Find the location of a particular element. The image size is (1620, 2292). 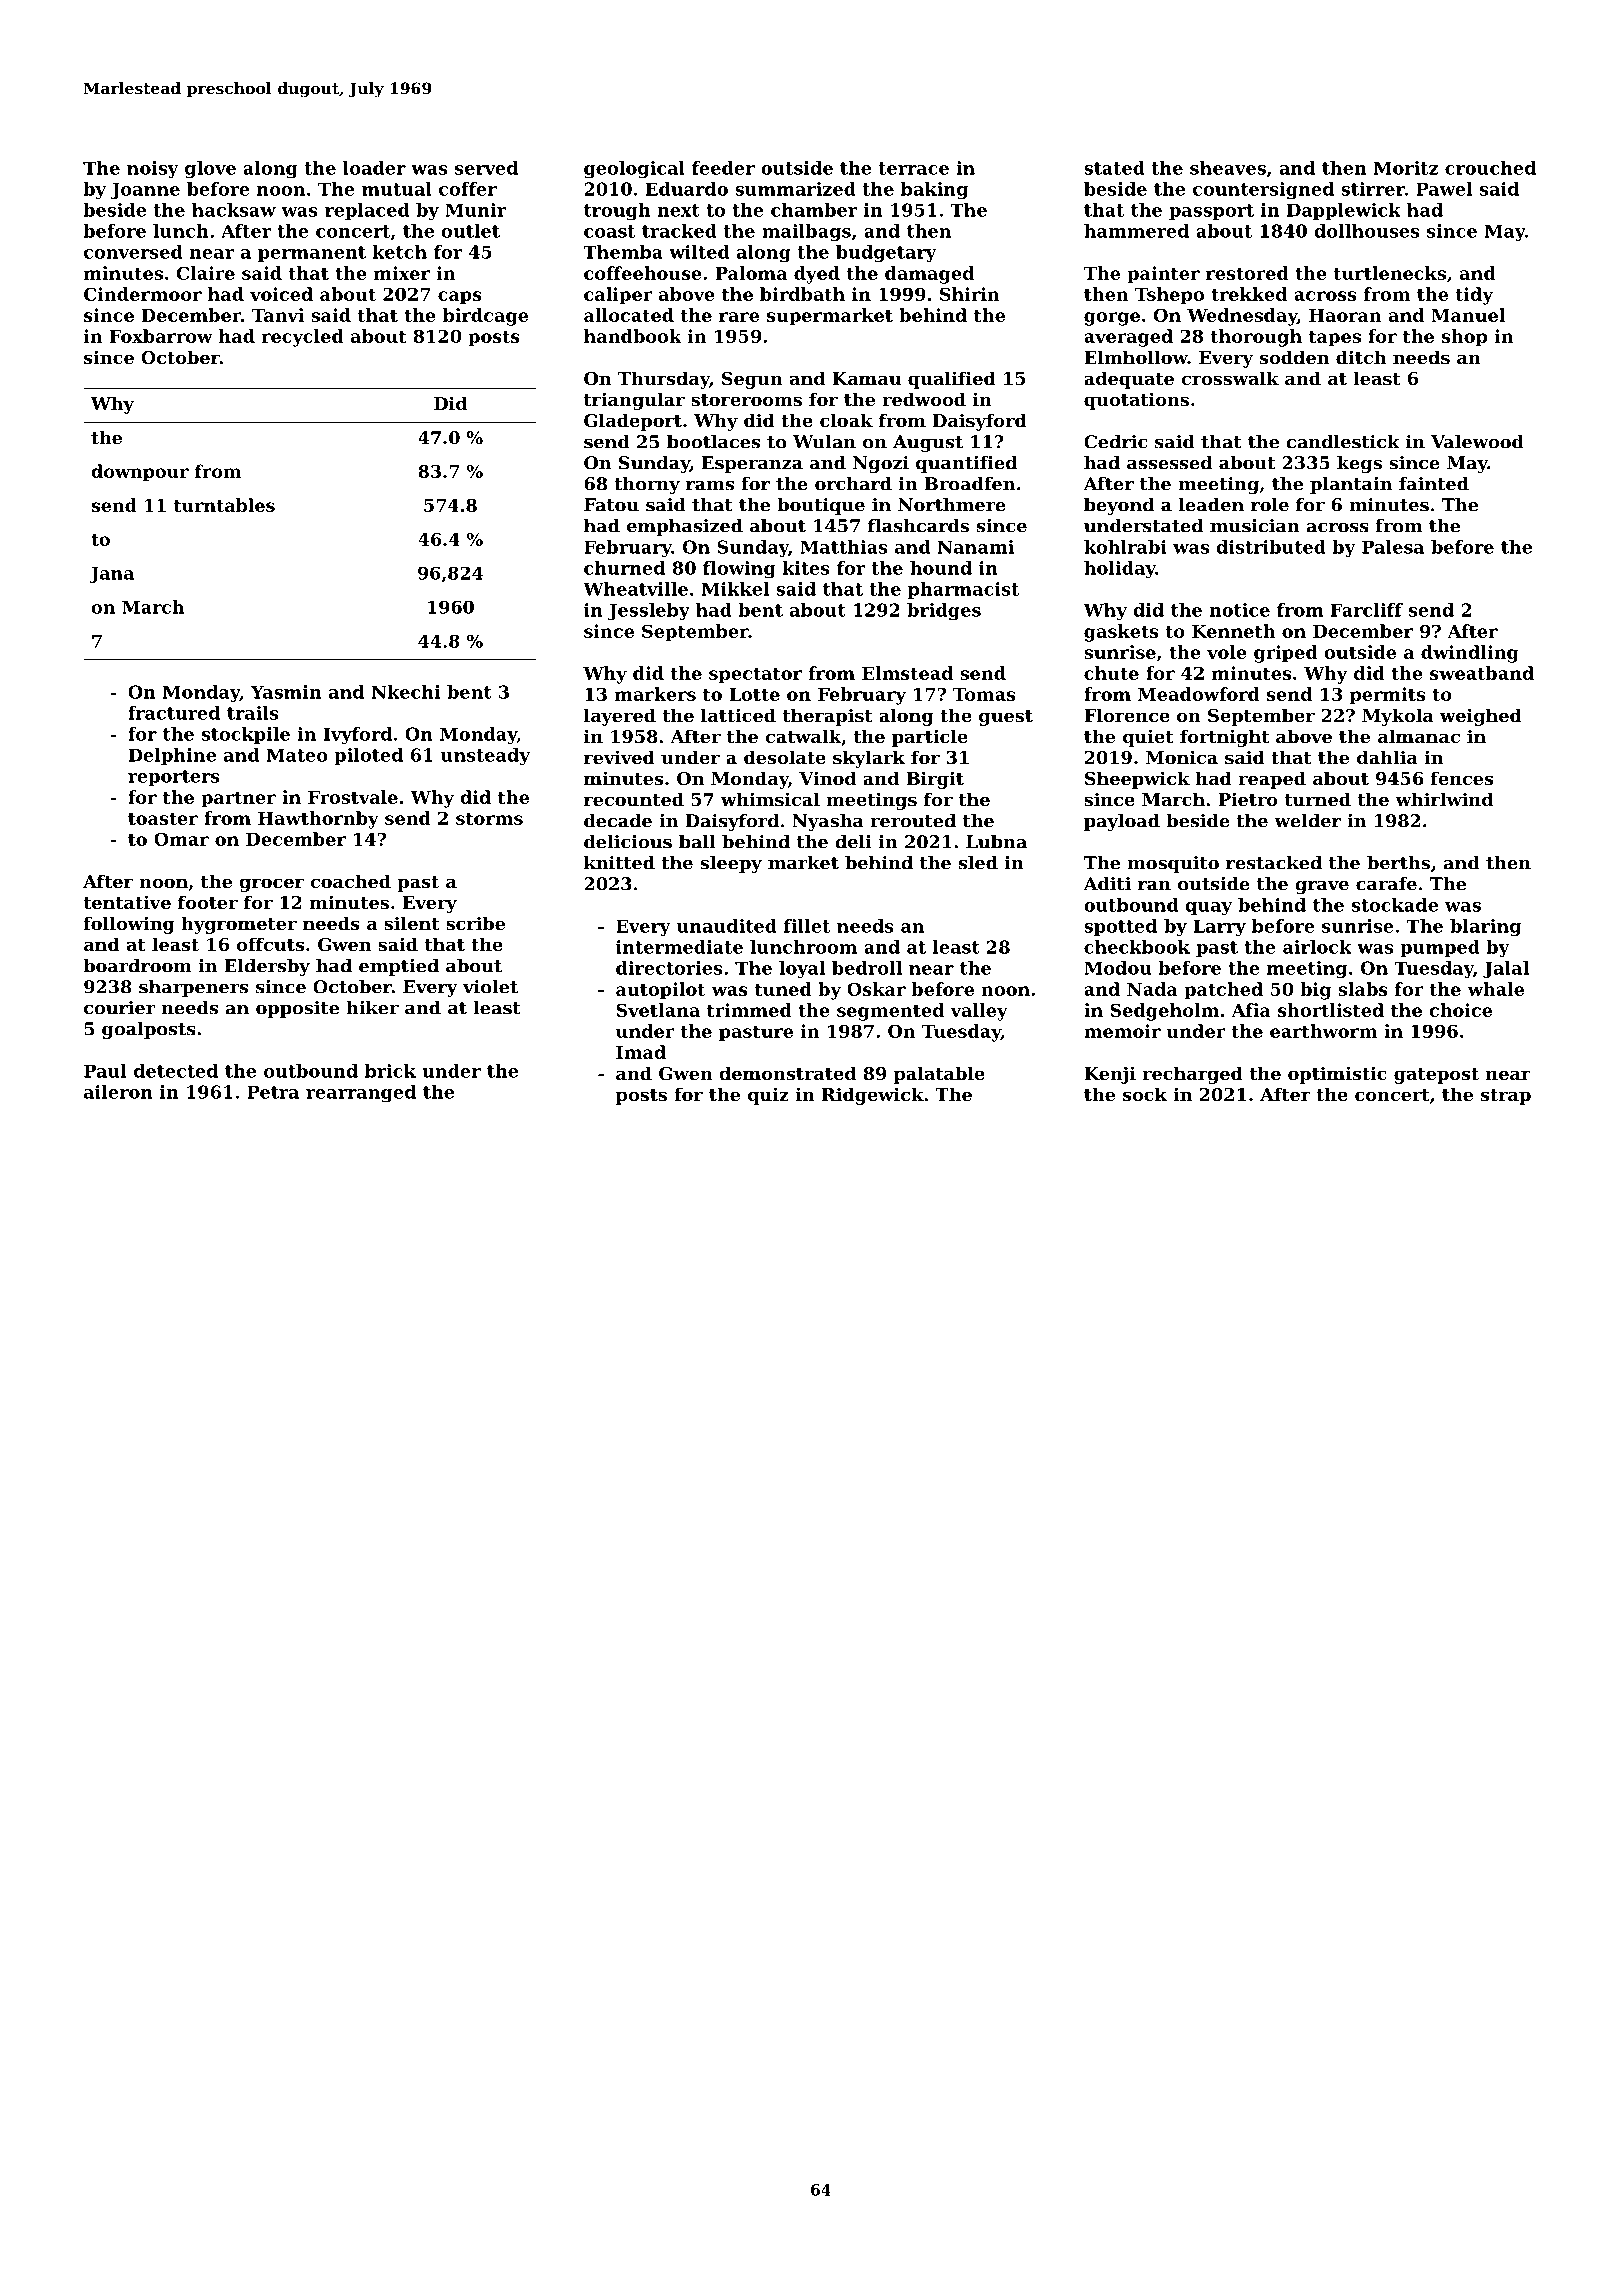

vole is located at coordinates (1227, 652).
